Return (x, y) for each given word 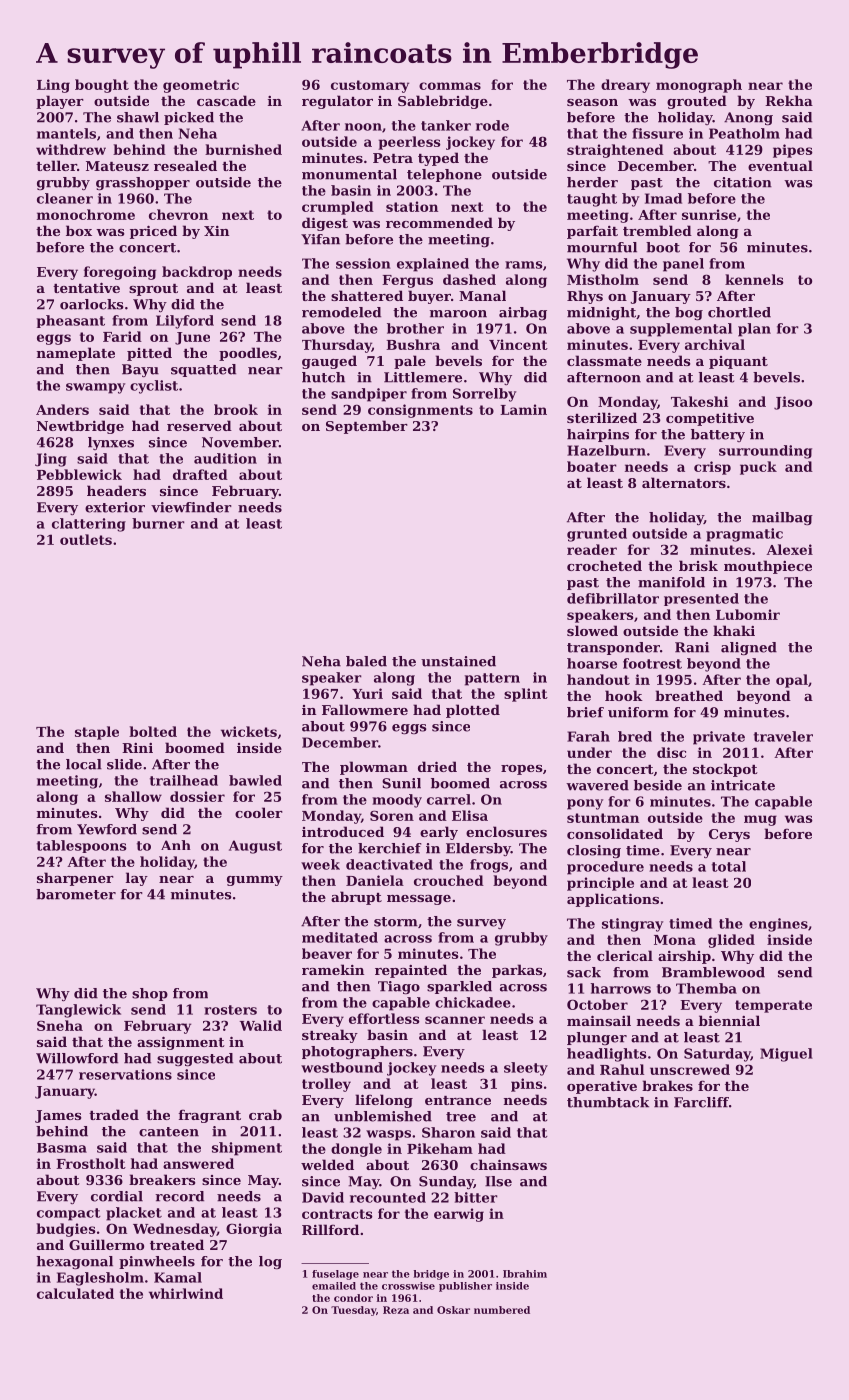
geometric (201, 86)
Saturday (717, 1055)
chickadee (473, 1002)
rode (492, 125)
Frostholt (91, 1163)
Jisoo (793, 403)
